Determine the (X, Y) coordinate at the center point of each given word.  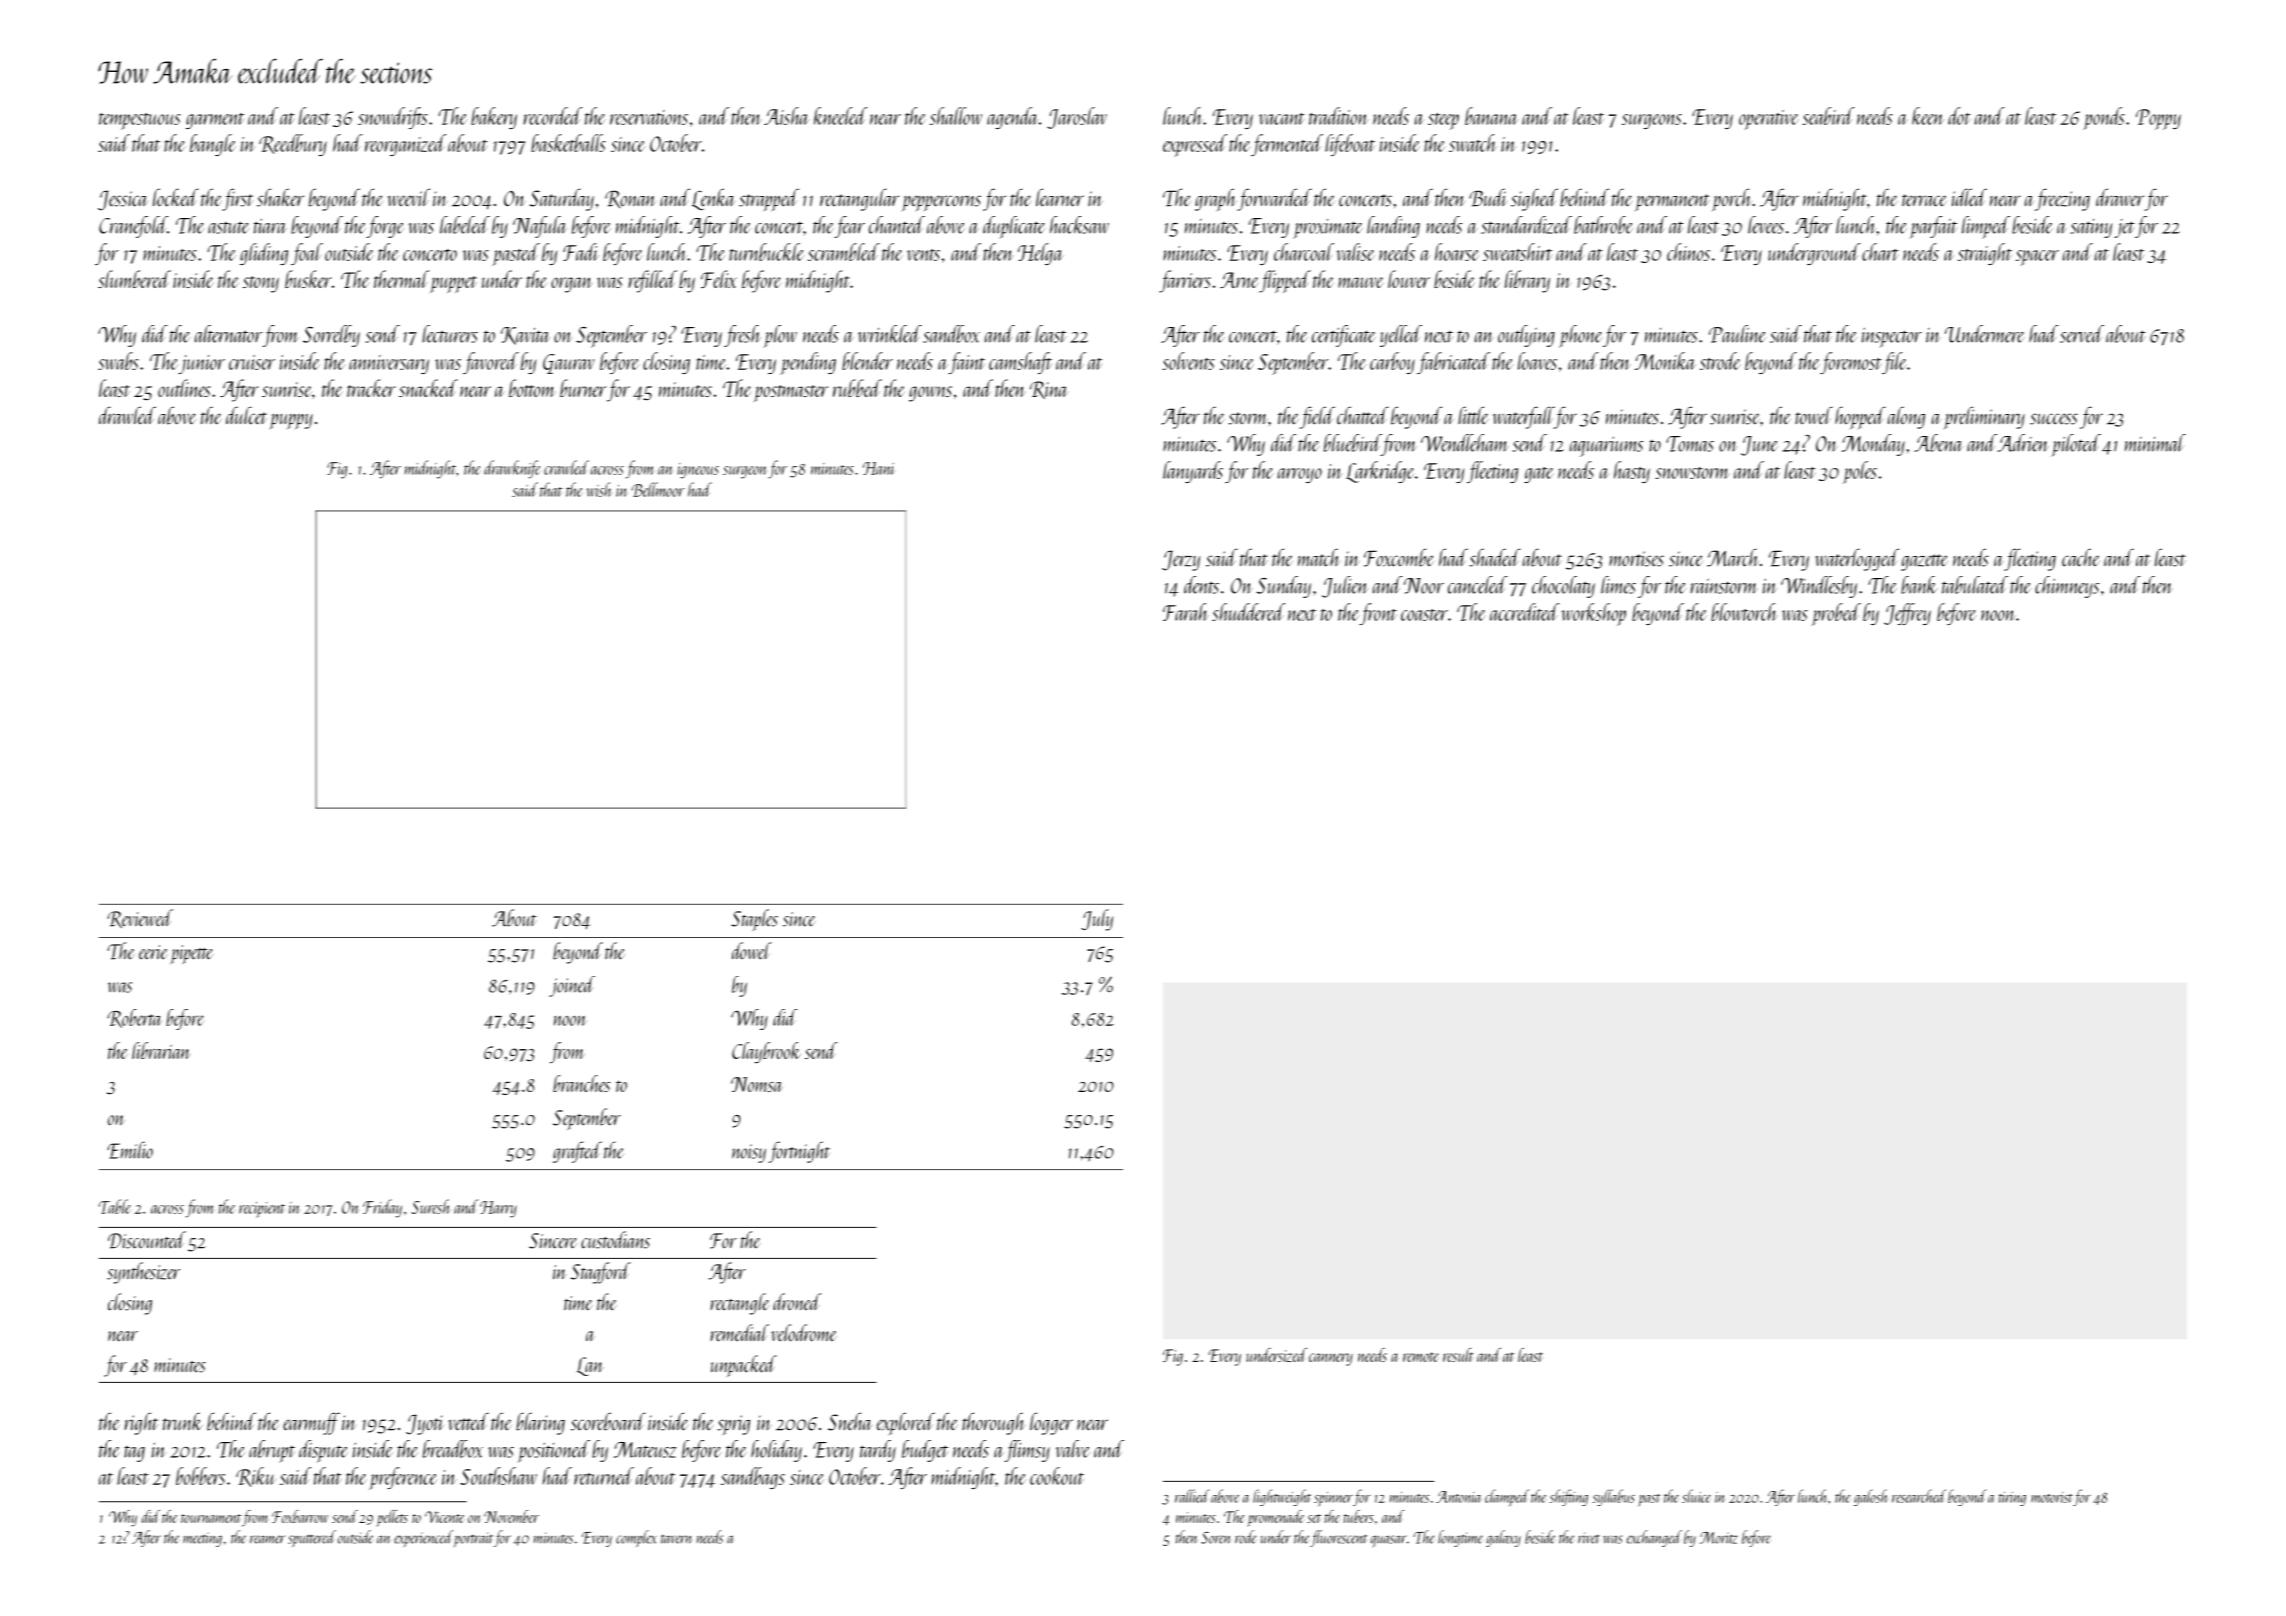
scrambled (844, 252)
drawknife (512, 469)
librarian (161, 1050)
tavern (677, 1539)
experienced (423, 1538)
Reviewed (140, 918)
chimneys (2067, 587)
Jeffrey (1907, 614)
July (1097, 920)
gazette (1924, 562)
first (238, 199)
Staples (754, 920)
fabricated (1453, 363)
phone (1581, 336)
